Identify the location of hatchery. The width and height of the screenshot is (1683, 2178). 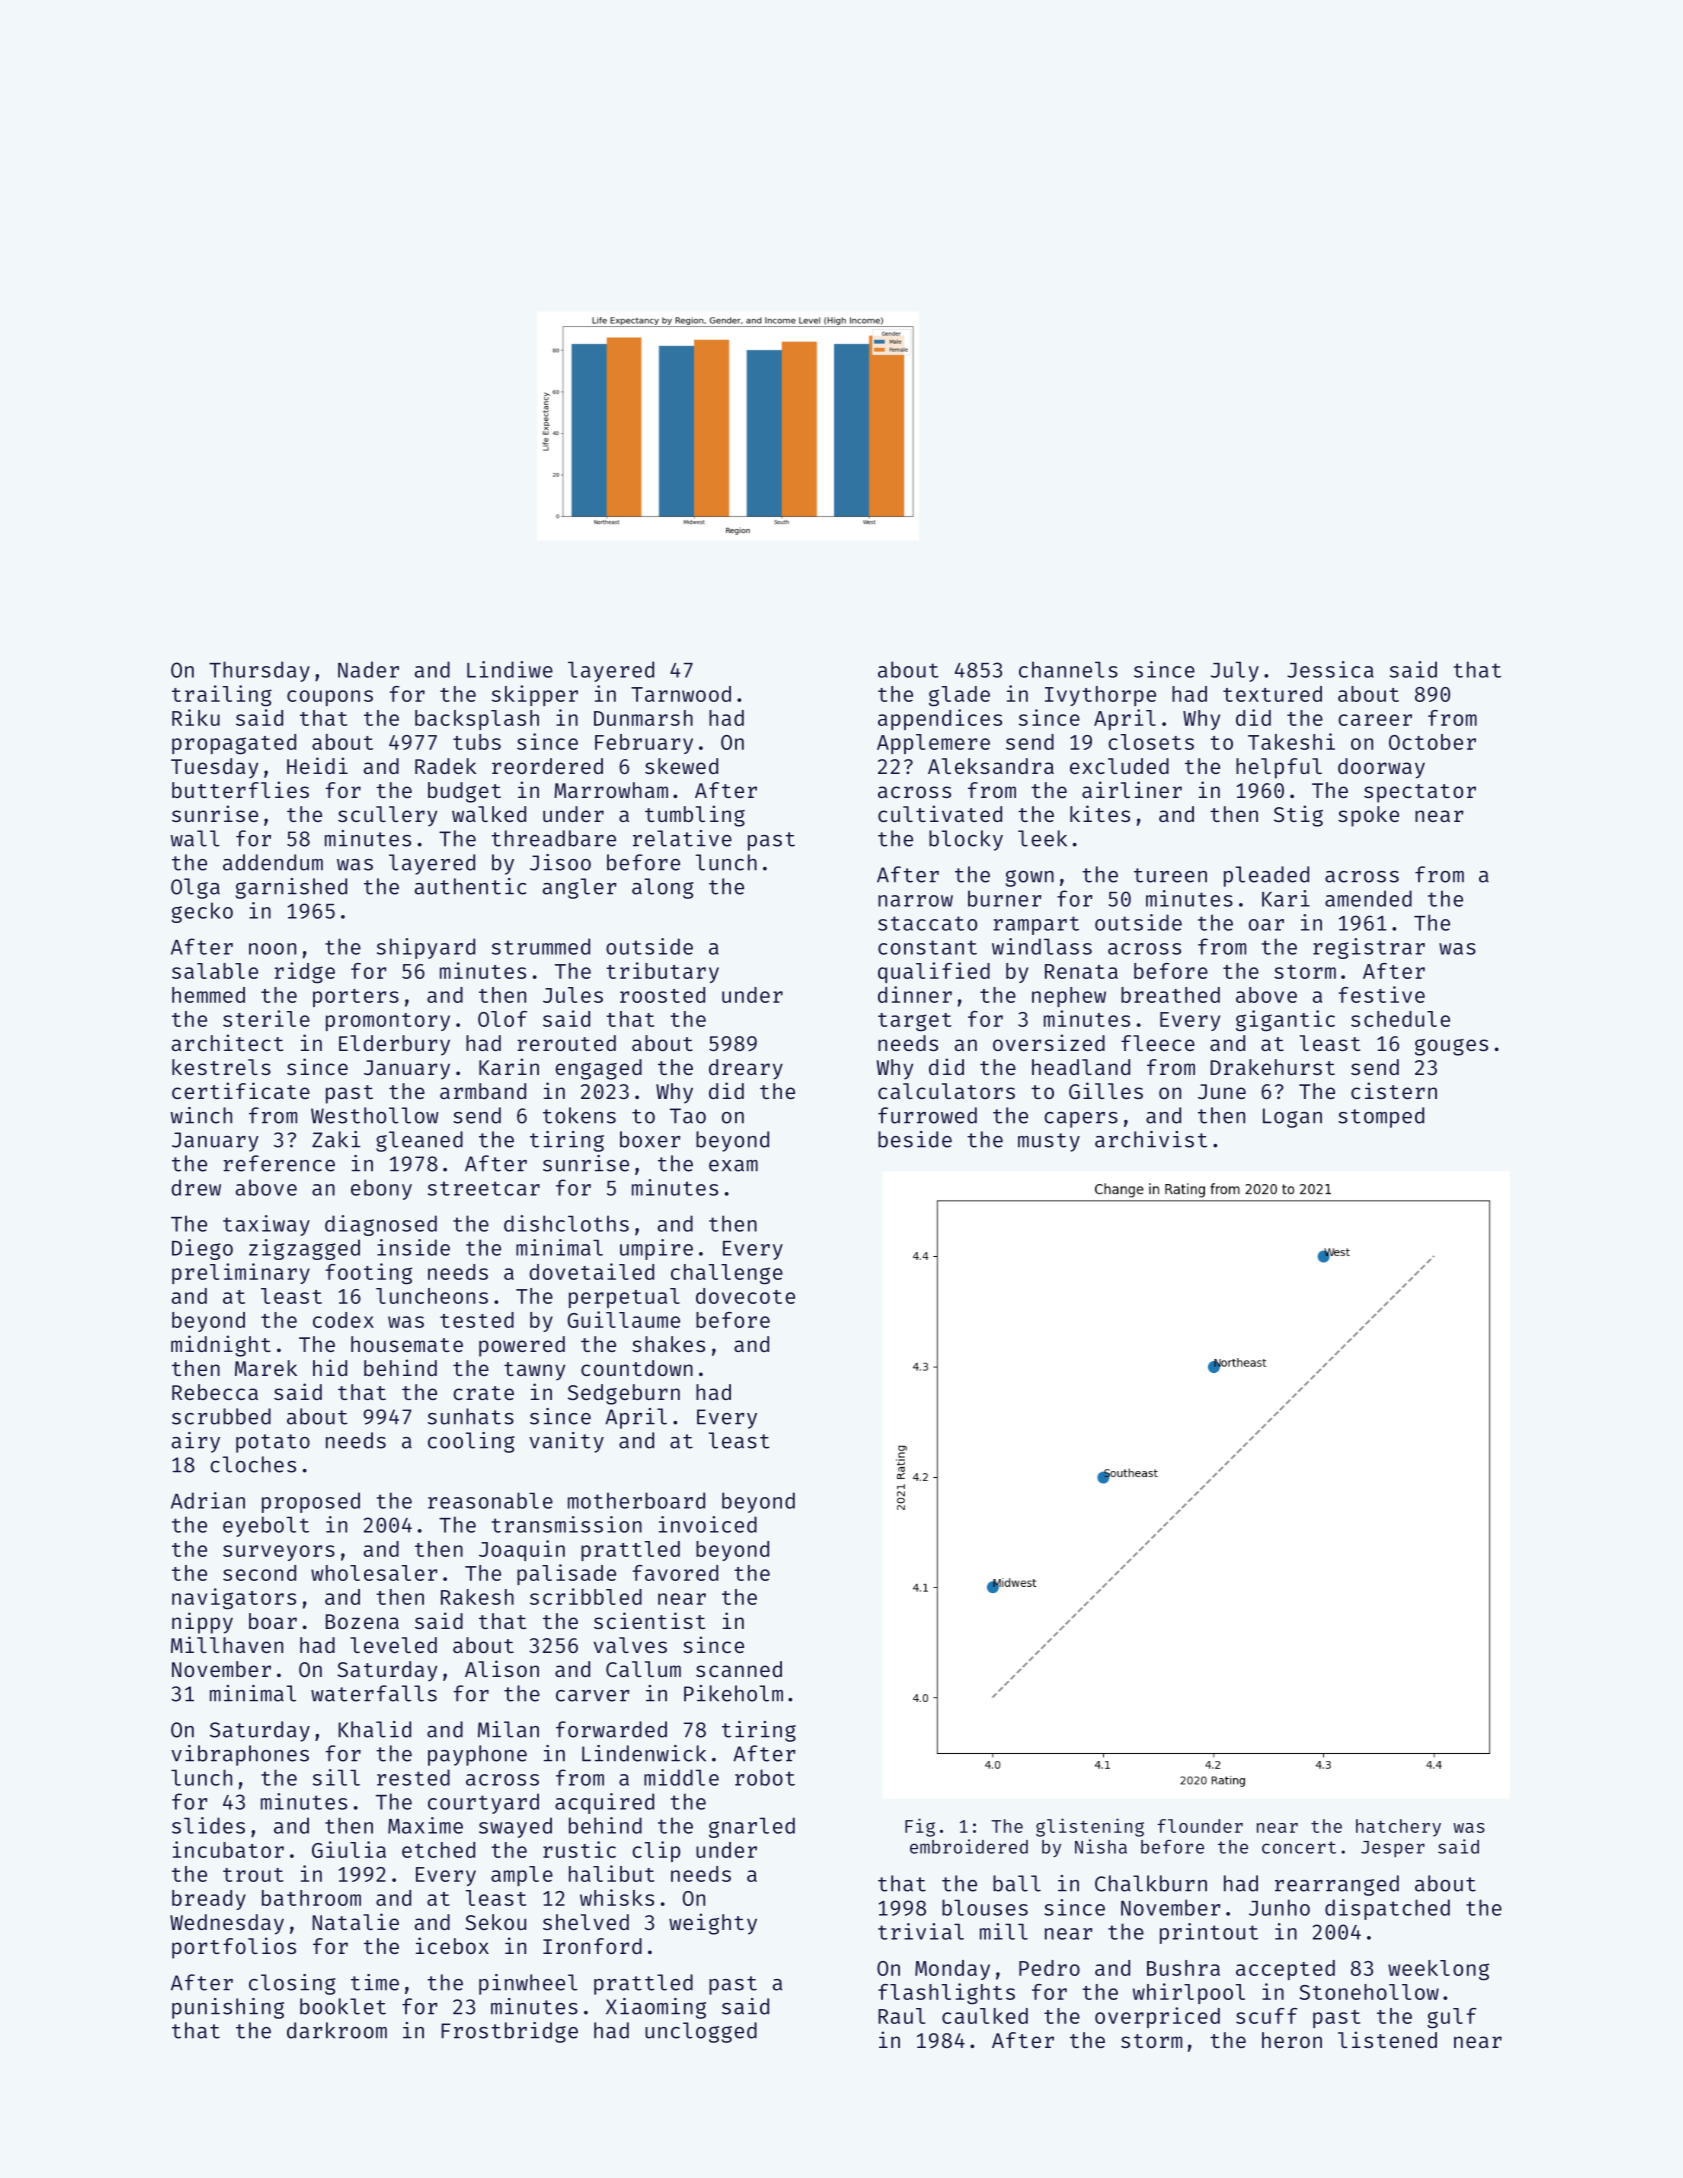
(1398, 1828).
